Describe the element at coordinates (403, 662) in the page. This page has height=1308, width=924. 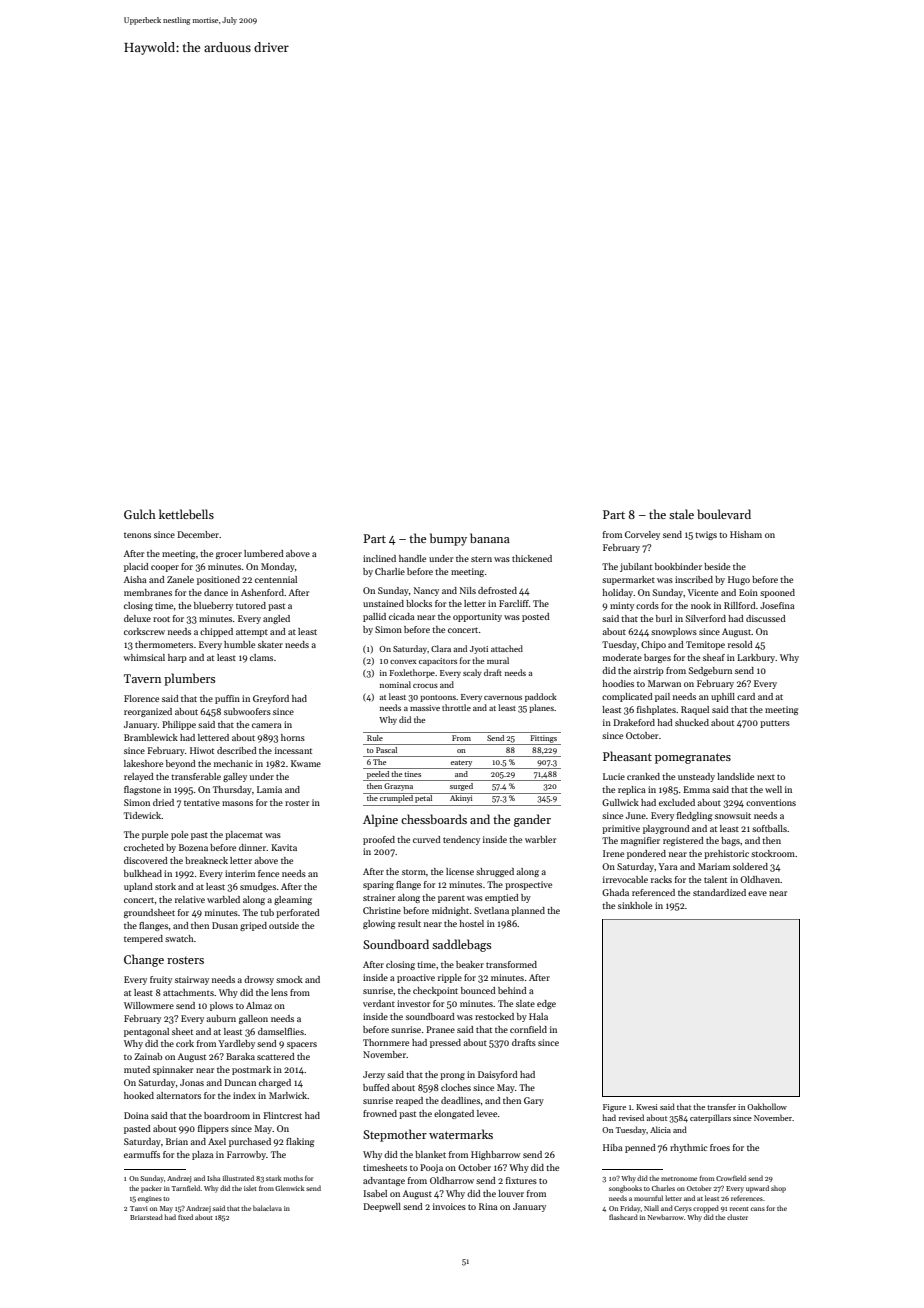
I see `convex` at that location.
